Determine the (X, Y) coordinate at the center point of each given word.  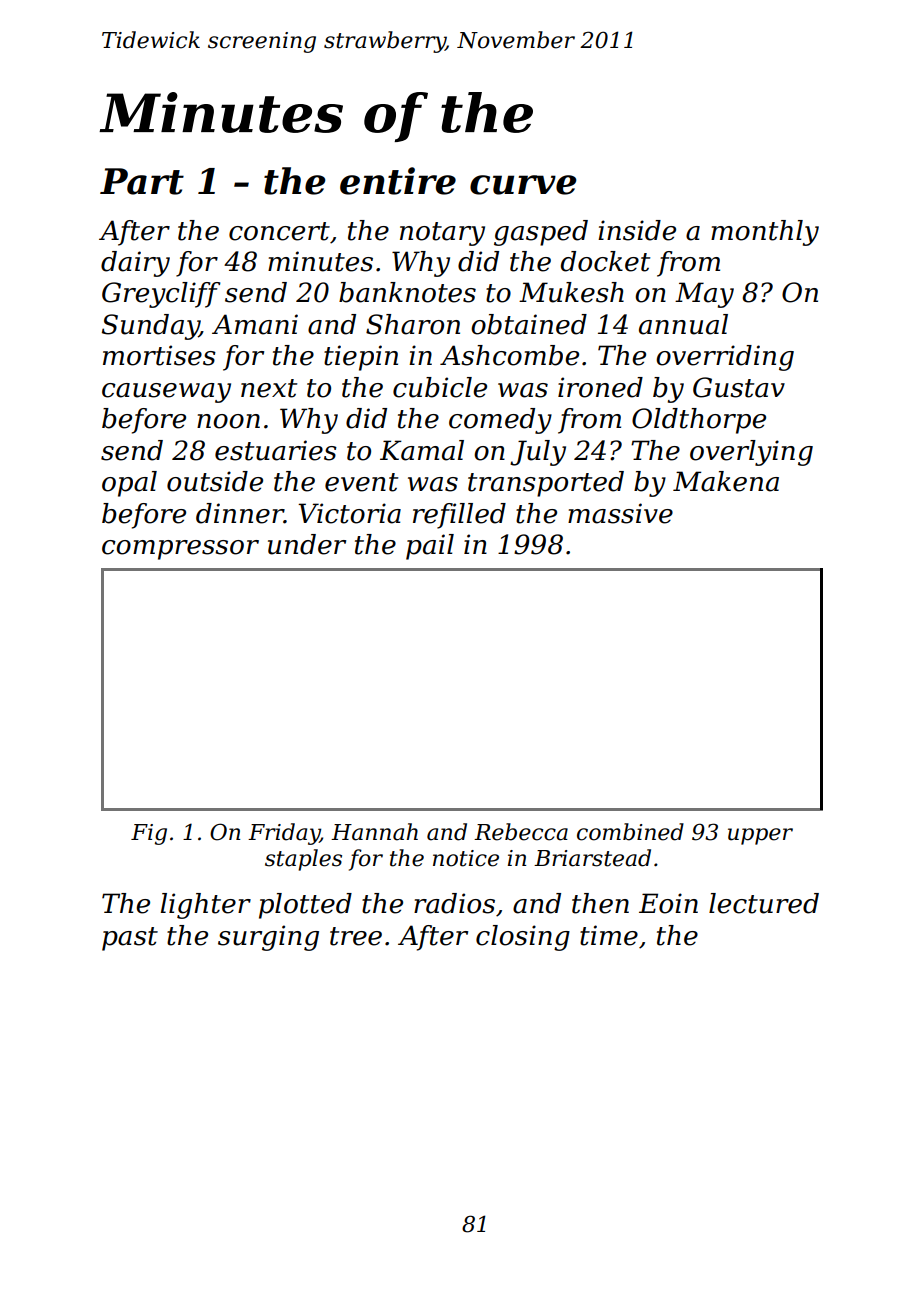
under (307, 544)
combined (630, 832)
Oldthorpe (699, 421)
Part (142, 181)
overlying (751, 453)
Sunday (150, 327)
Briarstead (592, 858)
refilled (459, 516)
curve (523, 185)
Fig (149, 834)
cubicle (440, 387)
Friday (284, 834)
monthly (765, 233)
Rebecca (521, 832)
